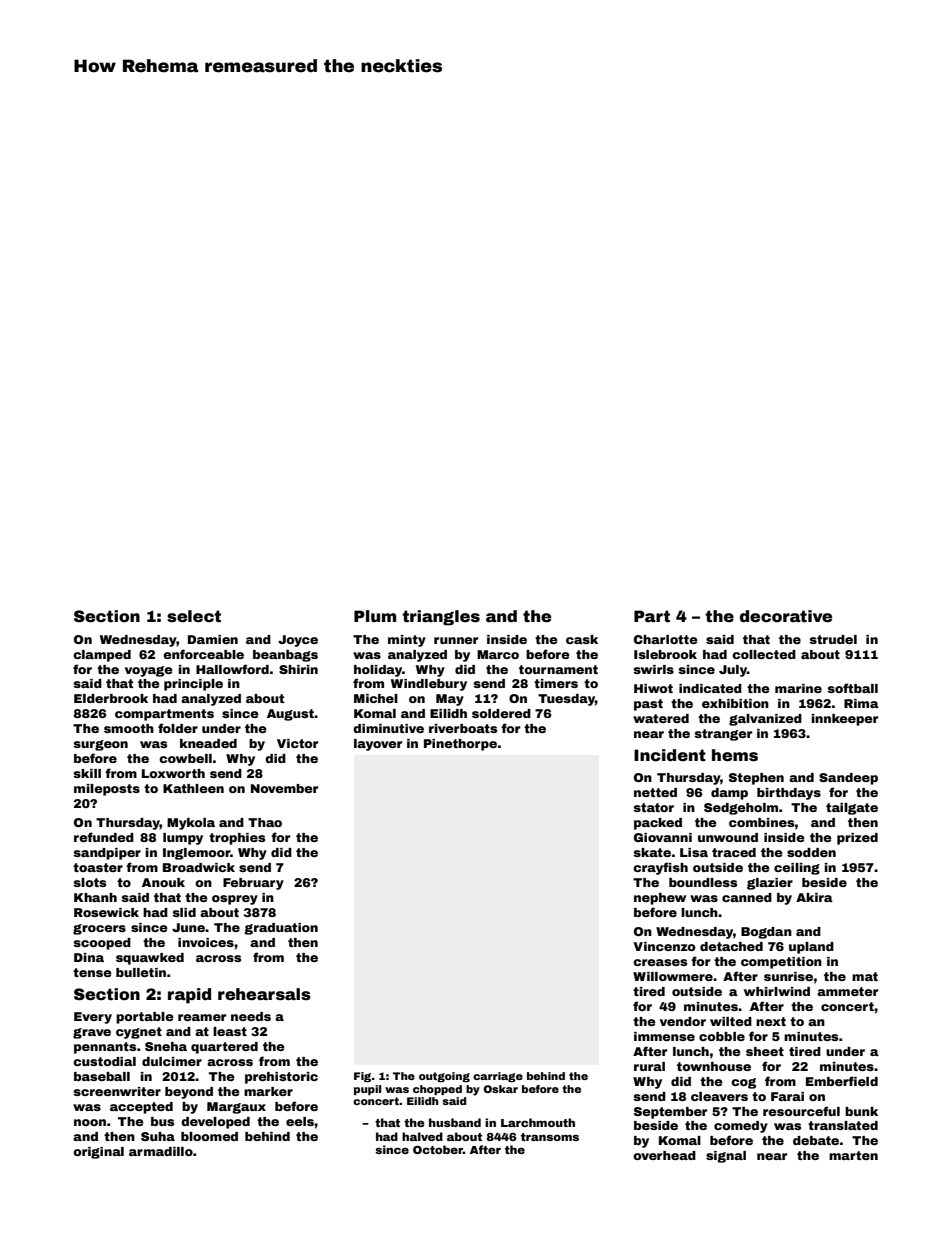 Image resolution: width=952 pixels, height=1233 pixels. Describe the element at coordinates (300, 1121) in the screenshot. I see `eels` at that location.
